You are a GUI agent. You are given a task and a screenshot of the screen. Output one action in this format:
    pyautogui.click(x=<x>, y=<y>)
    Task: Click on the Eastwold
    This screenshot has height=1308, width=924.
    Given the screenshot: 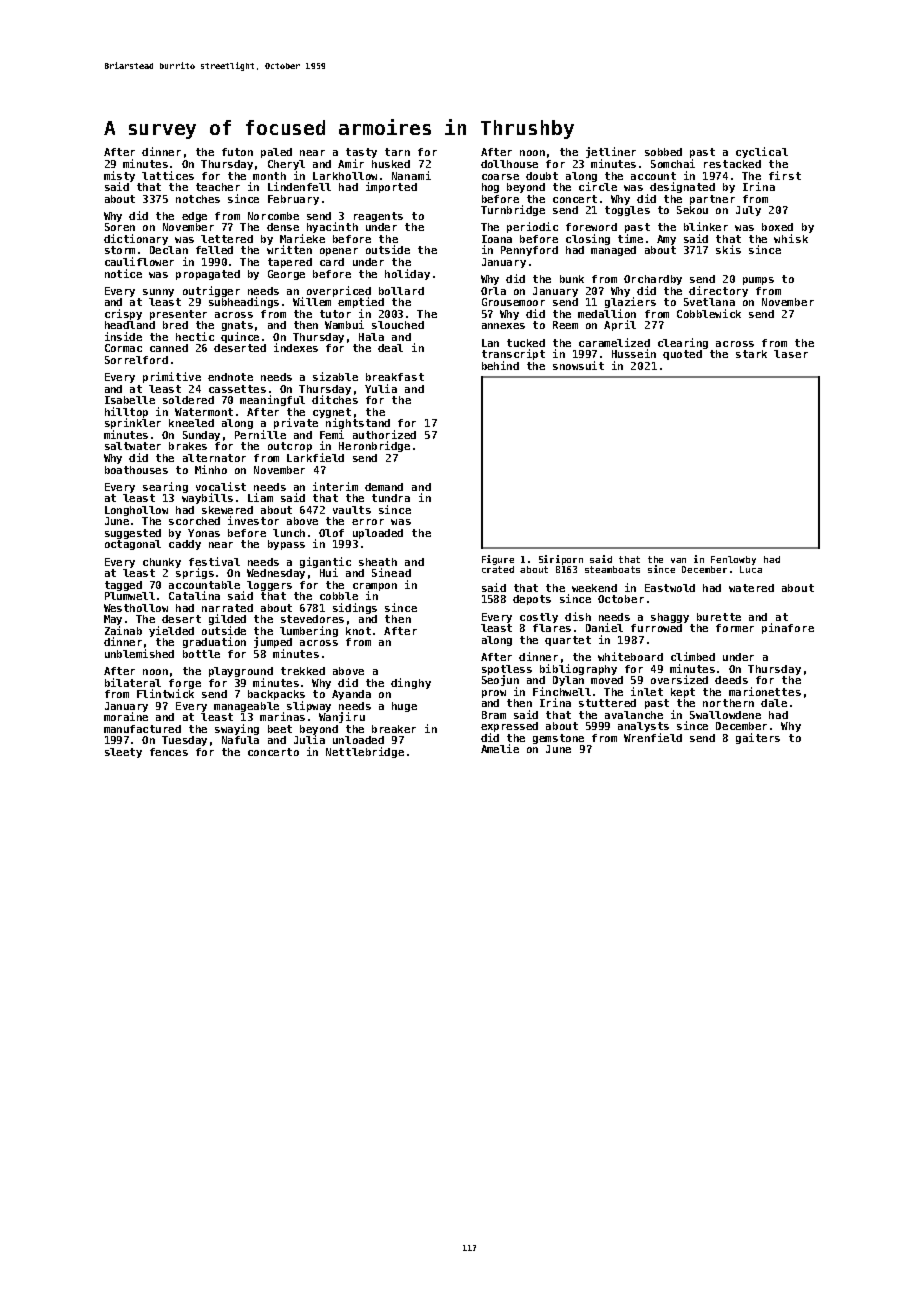 What is the action you would take?
    pyautogui.click(x=670, y=588)
